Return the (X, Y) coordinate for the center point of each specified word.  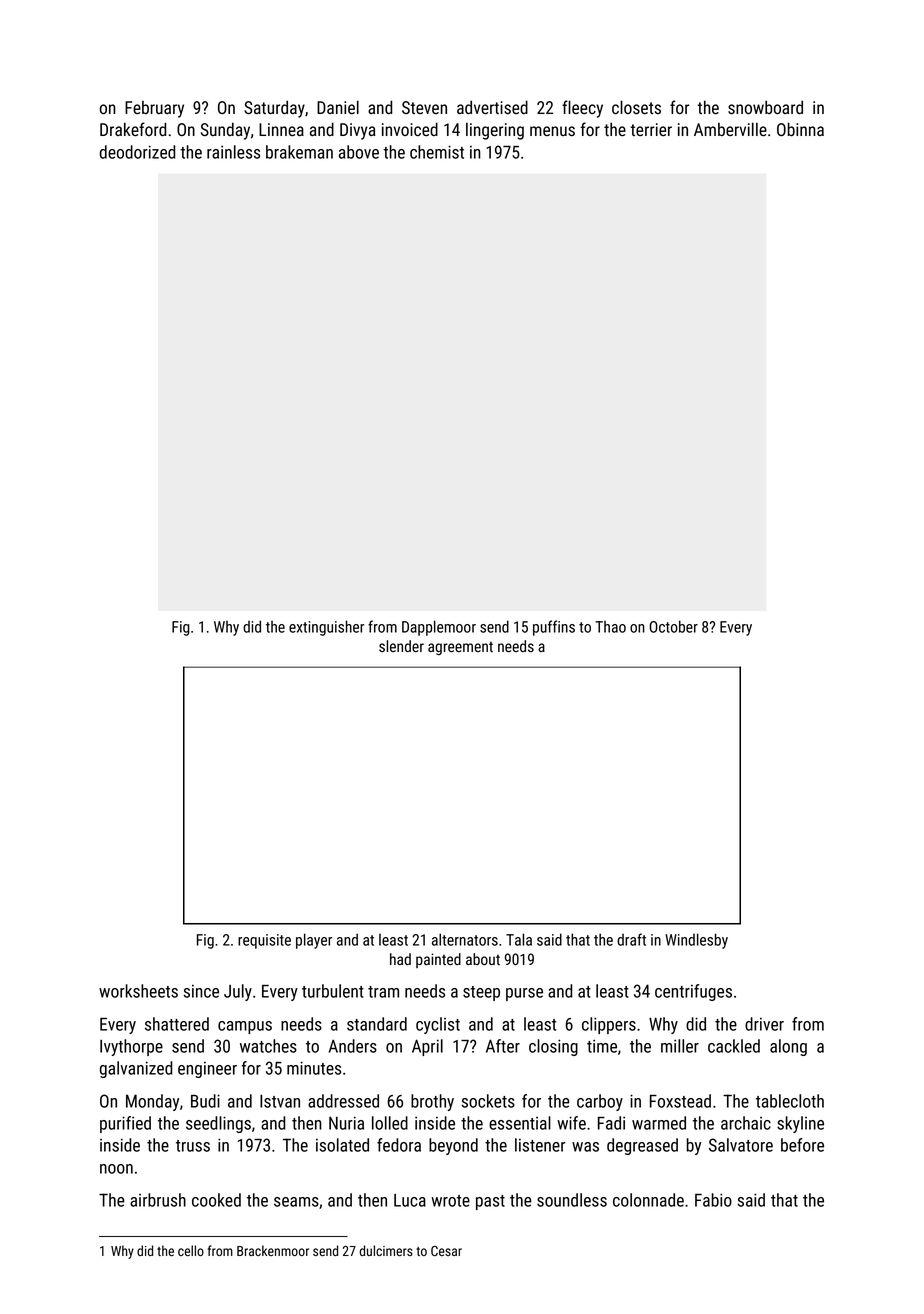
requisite (264, 941)
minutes (314, 1068)
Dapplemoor (439, 628)
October (673, 626)
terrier (651, 129)
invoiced (410, 129)
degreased (642, 1146)
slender (401, 646)
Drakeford (133, 129)
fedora (399, 1145)
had (400, 959)
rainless (233, 152)
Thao (610, 627)
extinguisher (326, 628)
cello (191, 1250)
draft (631, 939)
